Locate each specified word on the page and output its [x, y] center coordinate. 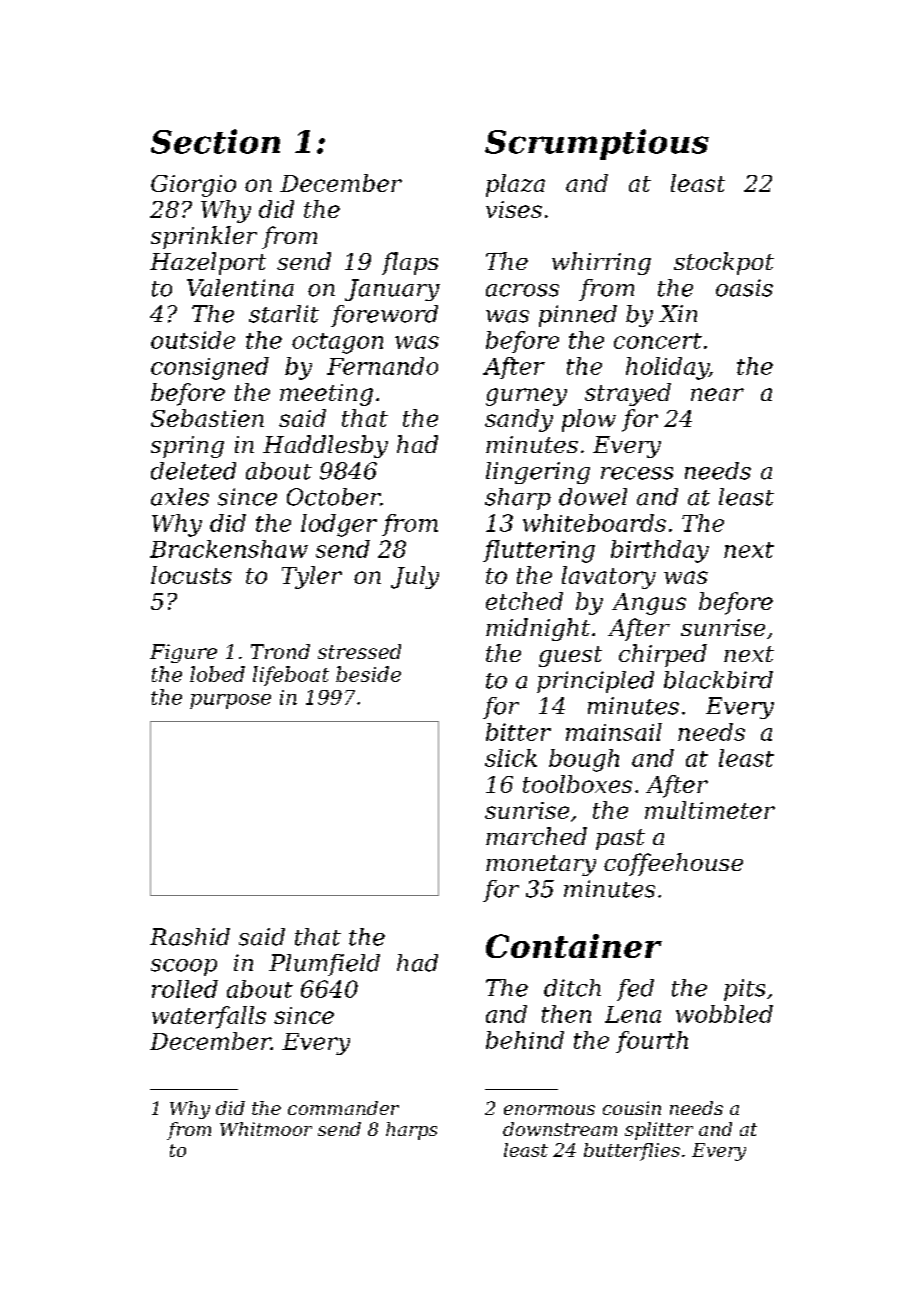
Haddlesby [325, 446]
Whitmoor [266, 1129]
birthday [660, 551]
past [620, 839]
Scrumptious [597, 144]
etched [524, 601]
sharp [518, 499]
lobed [217, 674]
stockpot [724, 263]
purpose [230, 701]
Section [215, 141]
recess [637, 473]
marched [536, 836]
